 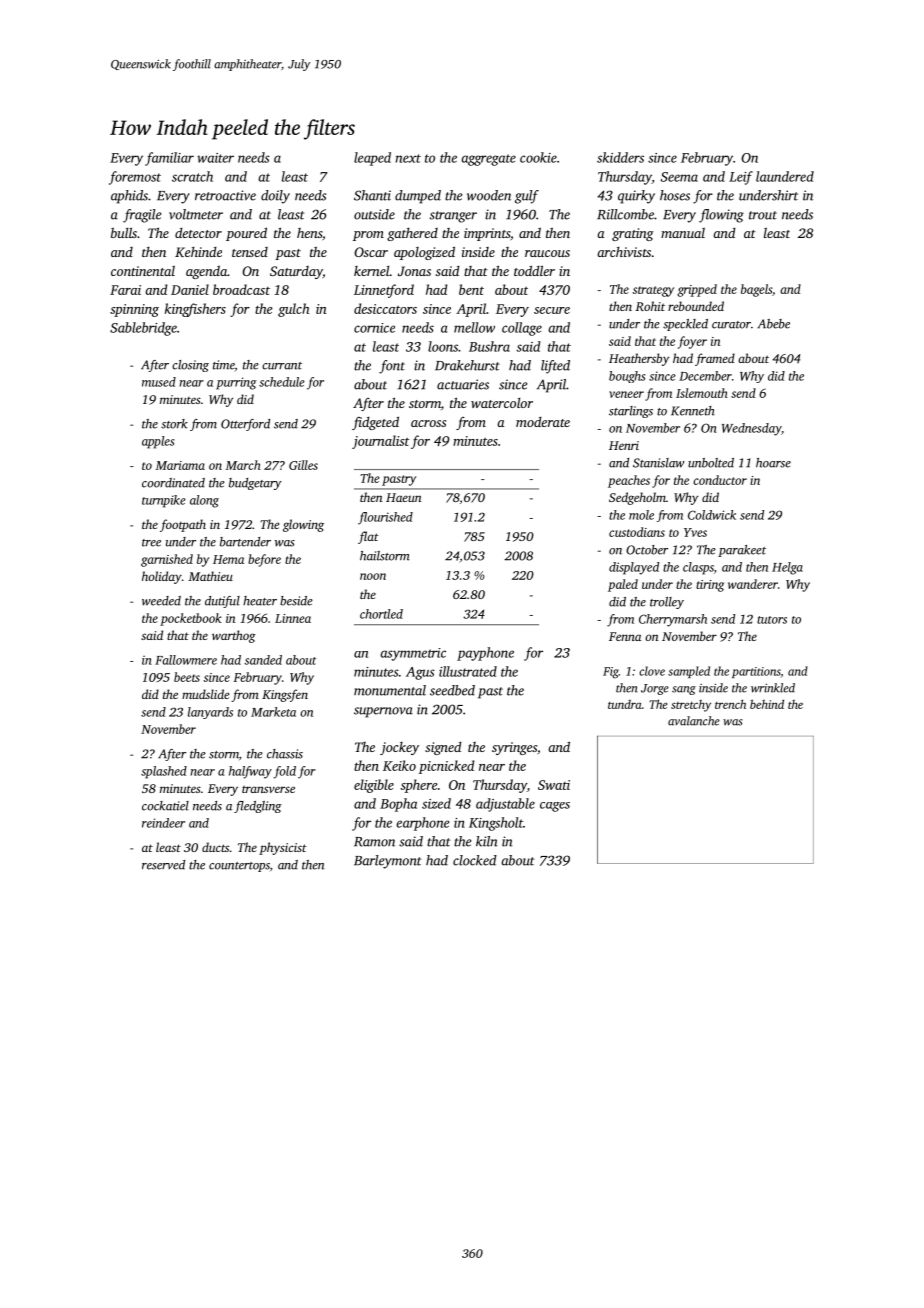 I want to click on Leif, so click(x=741, y=178).
